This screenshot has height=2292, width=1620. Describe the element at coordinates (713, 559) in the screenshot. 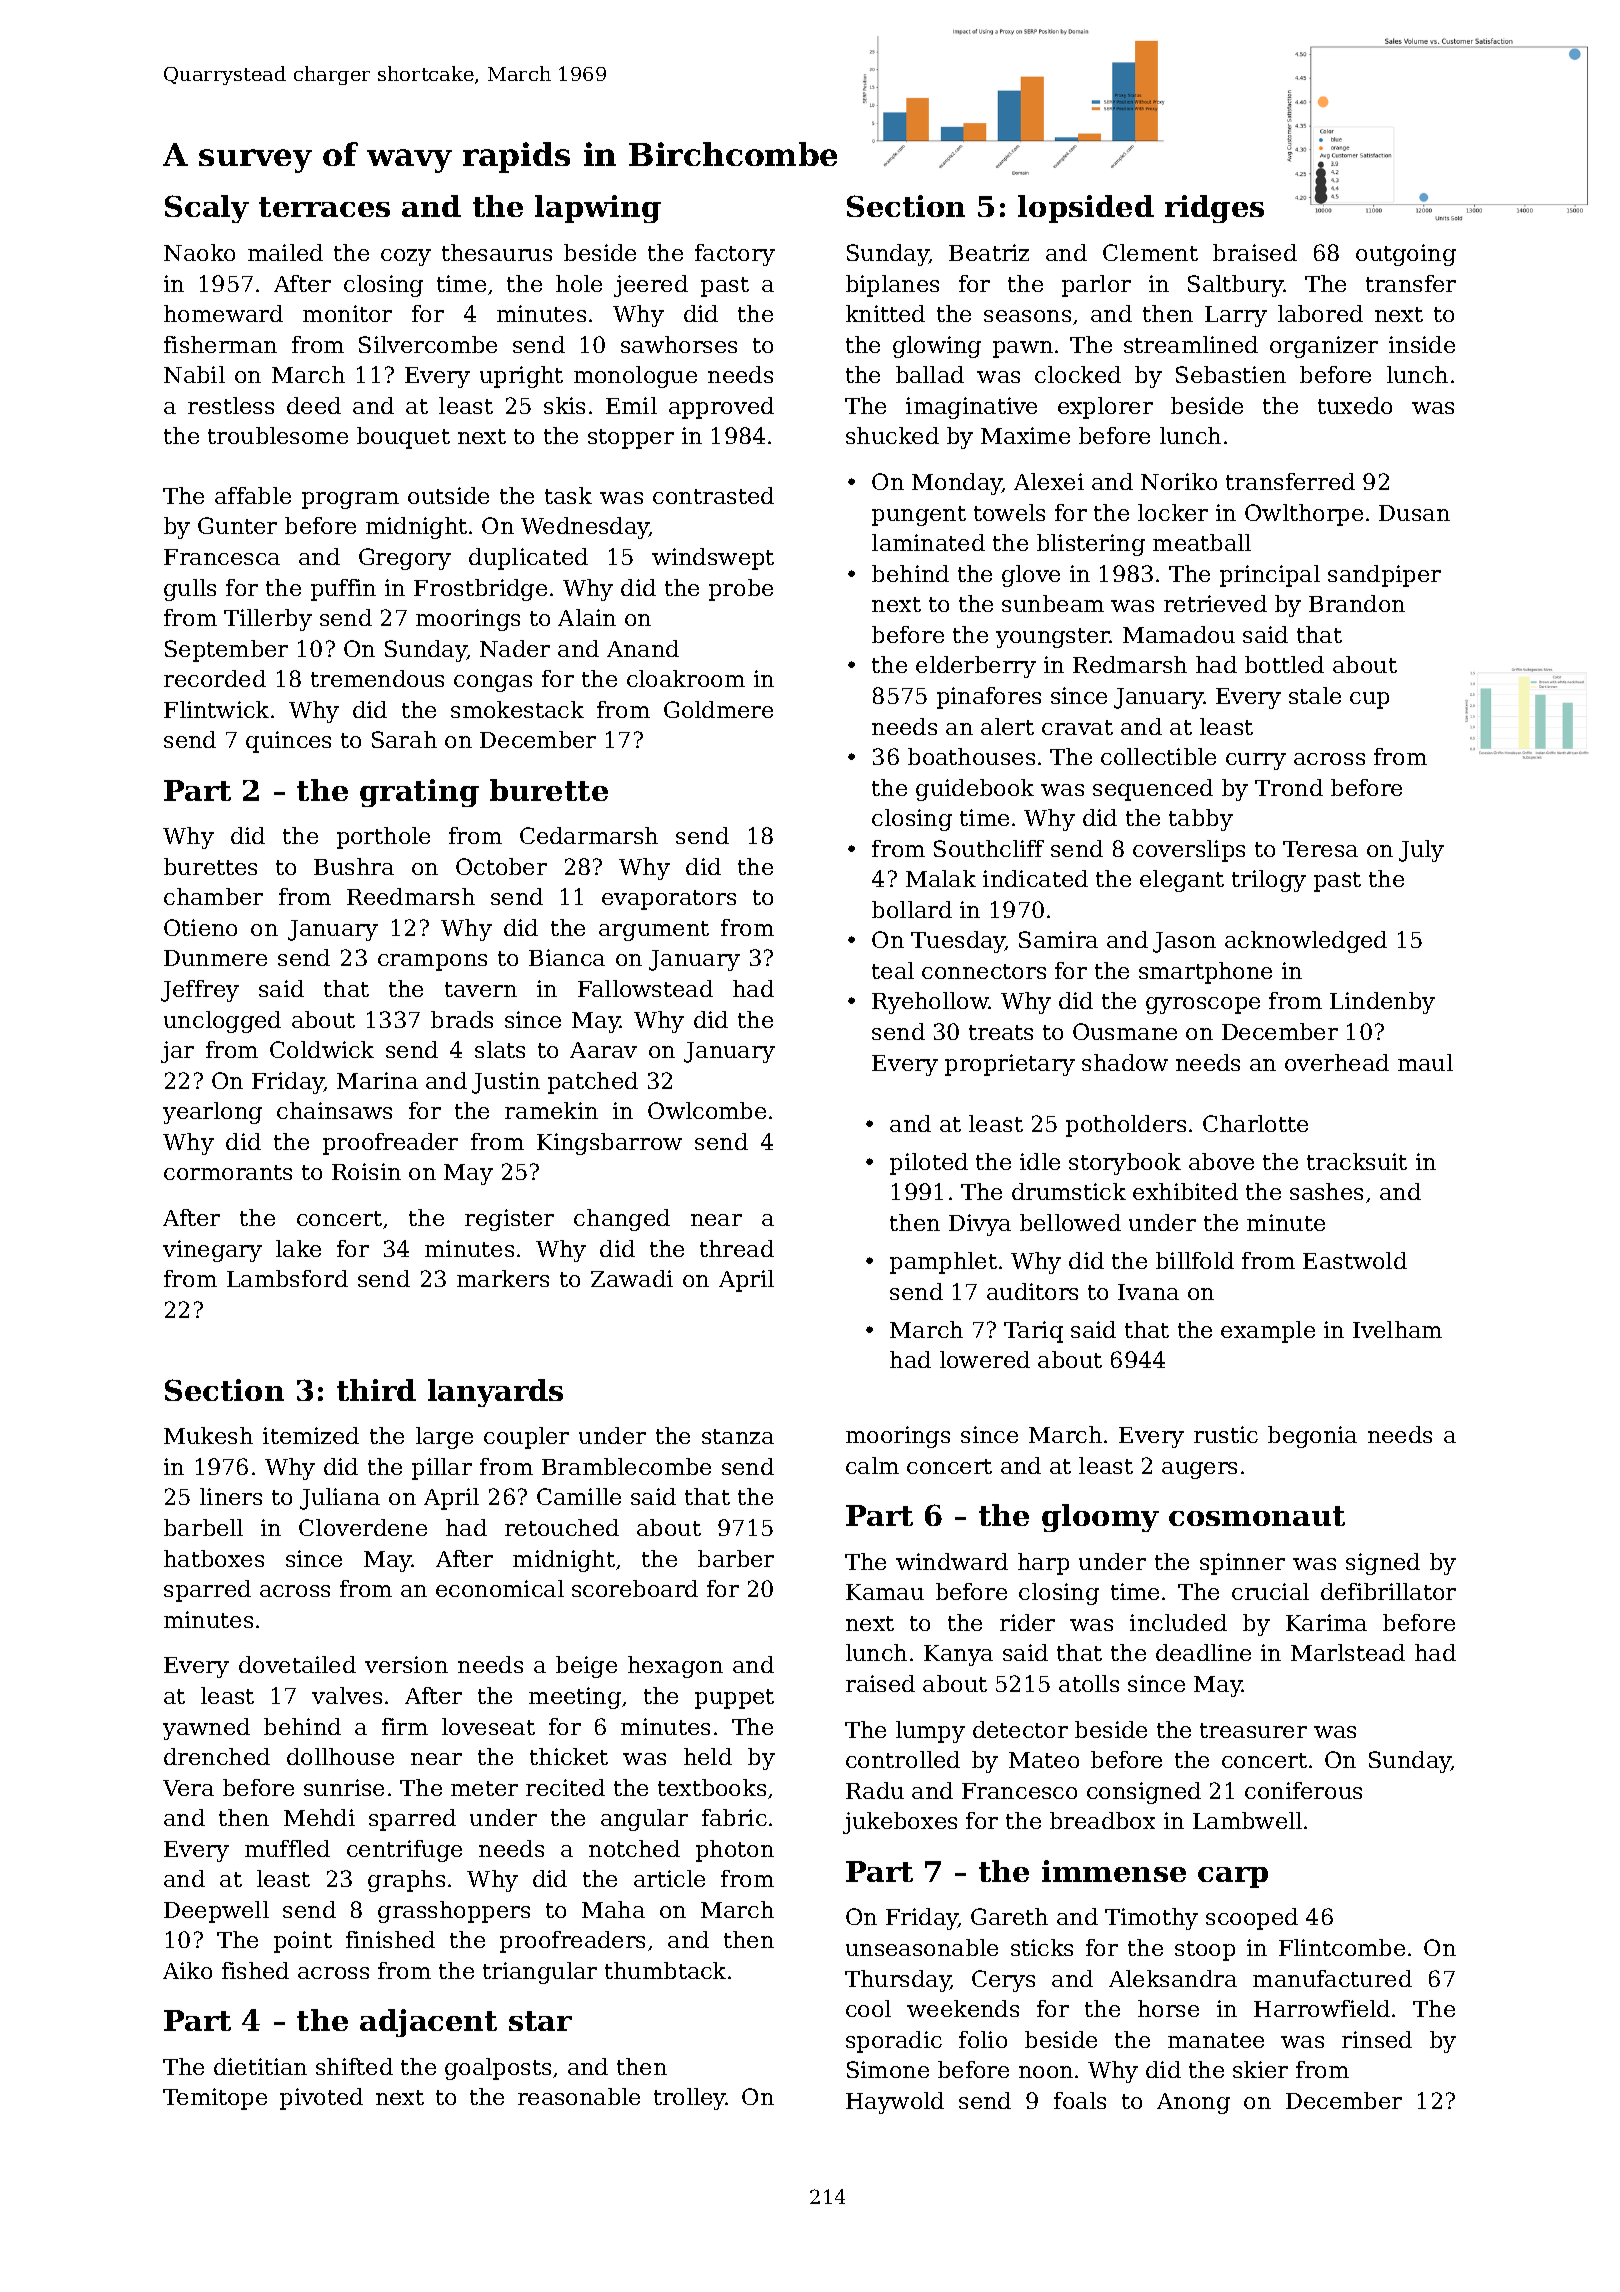

I see `windswept` at that location.
